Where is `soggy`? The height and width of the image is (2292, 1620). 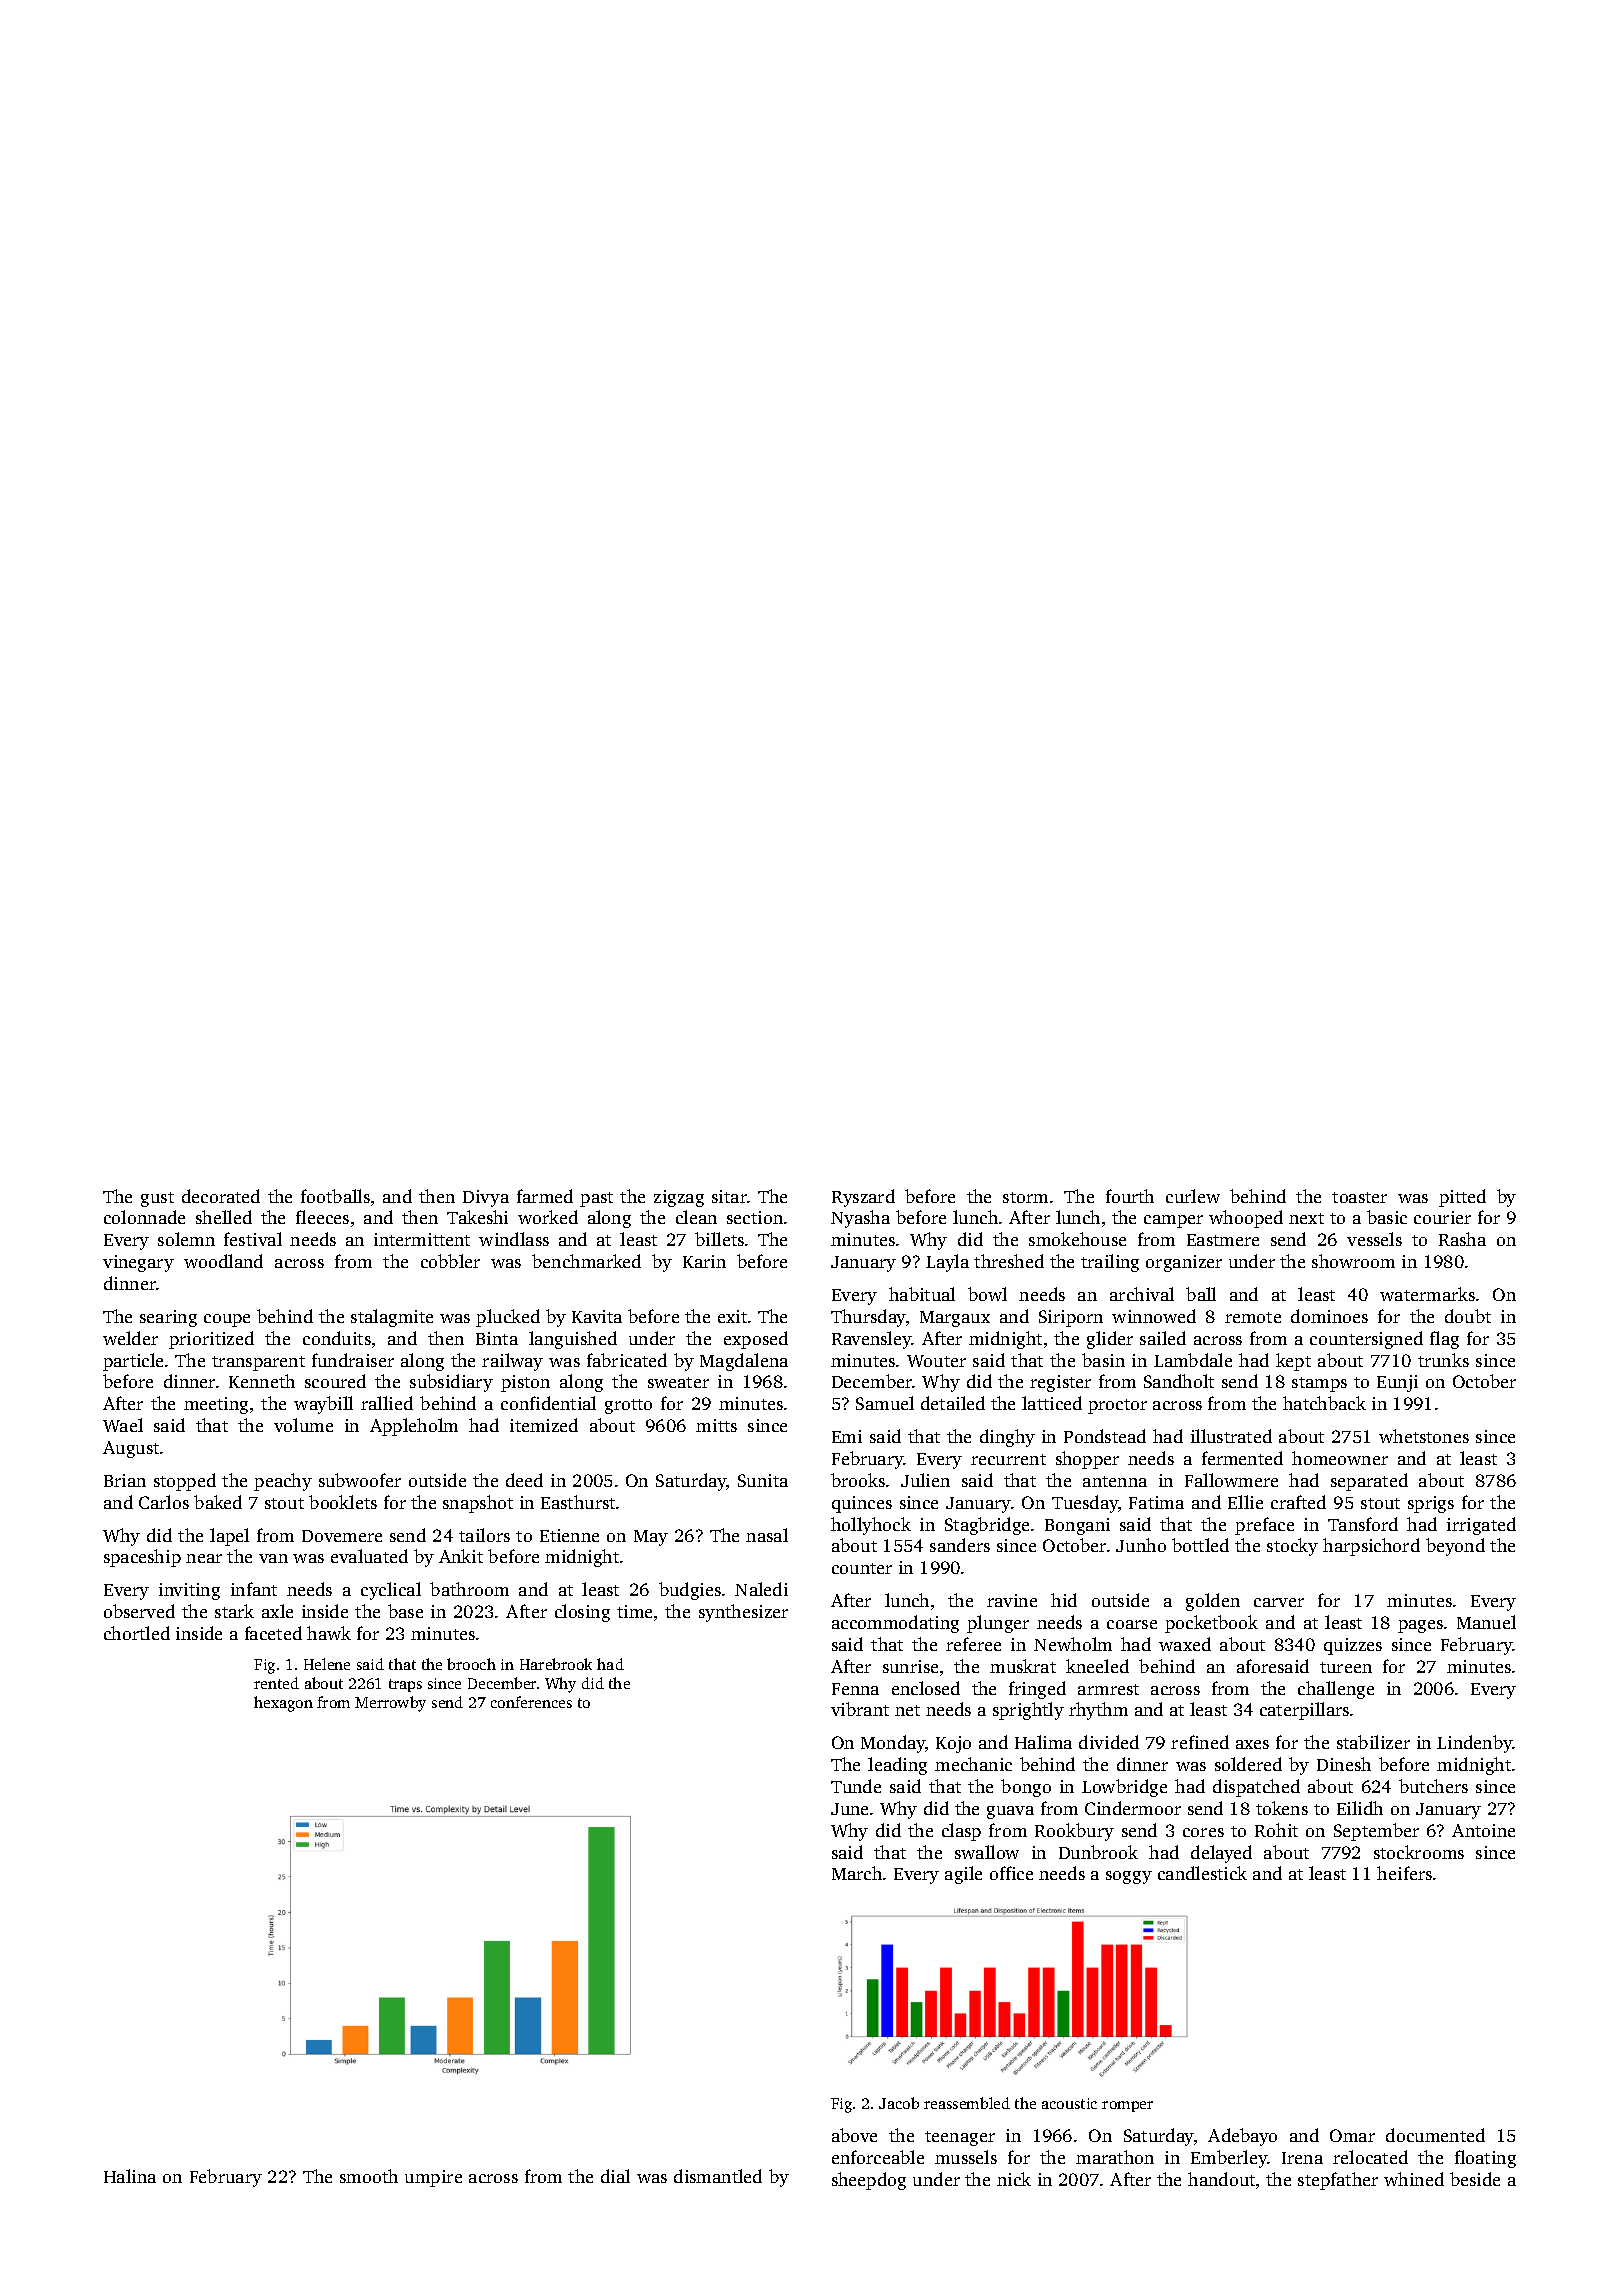 soggy is located at coordinates (1129, 1877).
